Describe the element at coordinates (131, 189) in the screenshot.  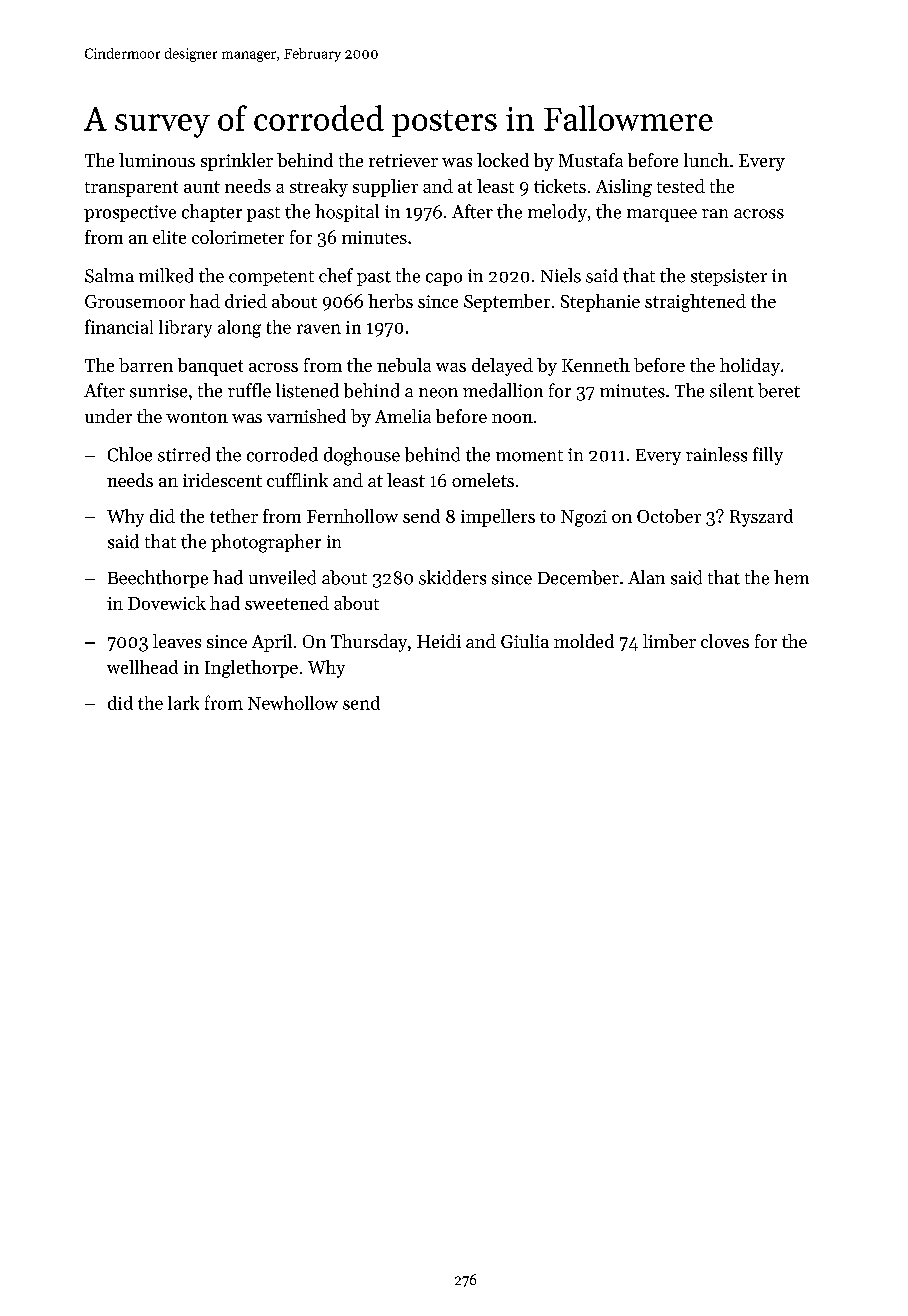
I see `transparent` at that location.
